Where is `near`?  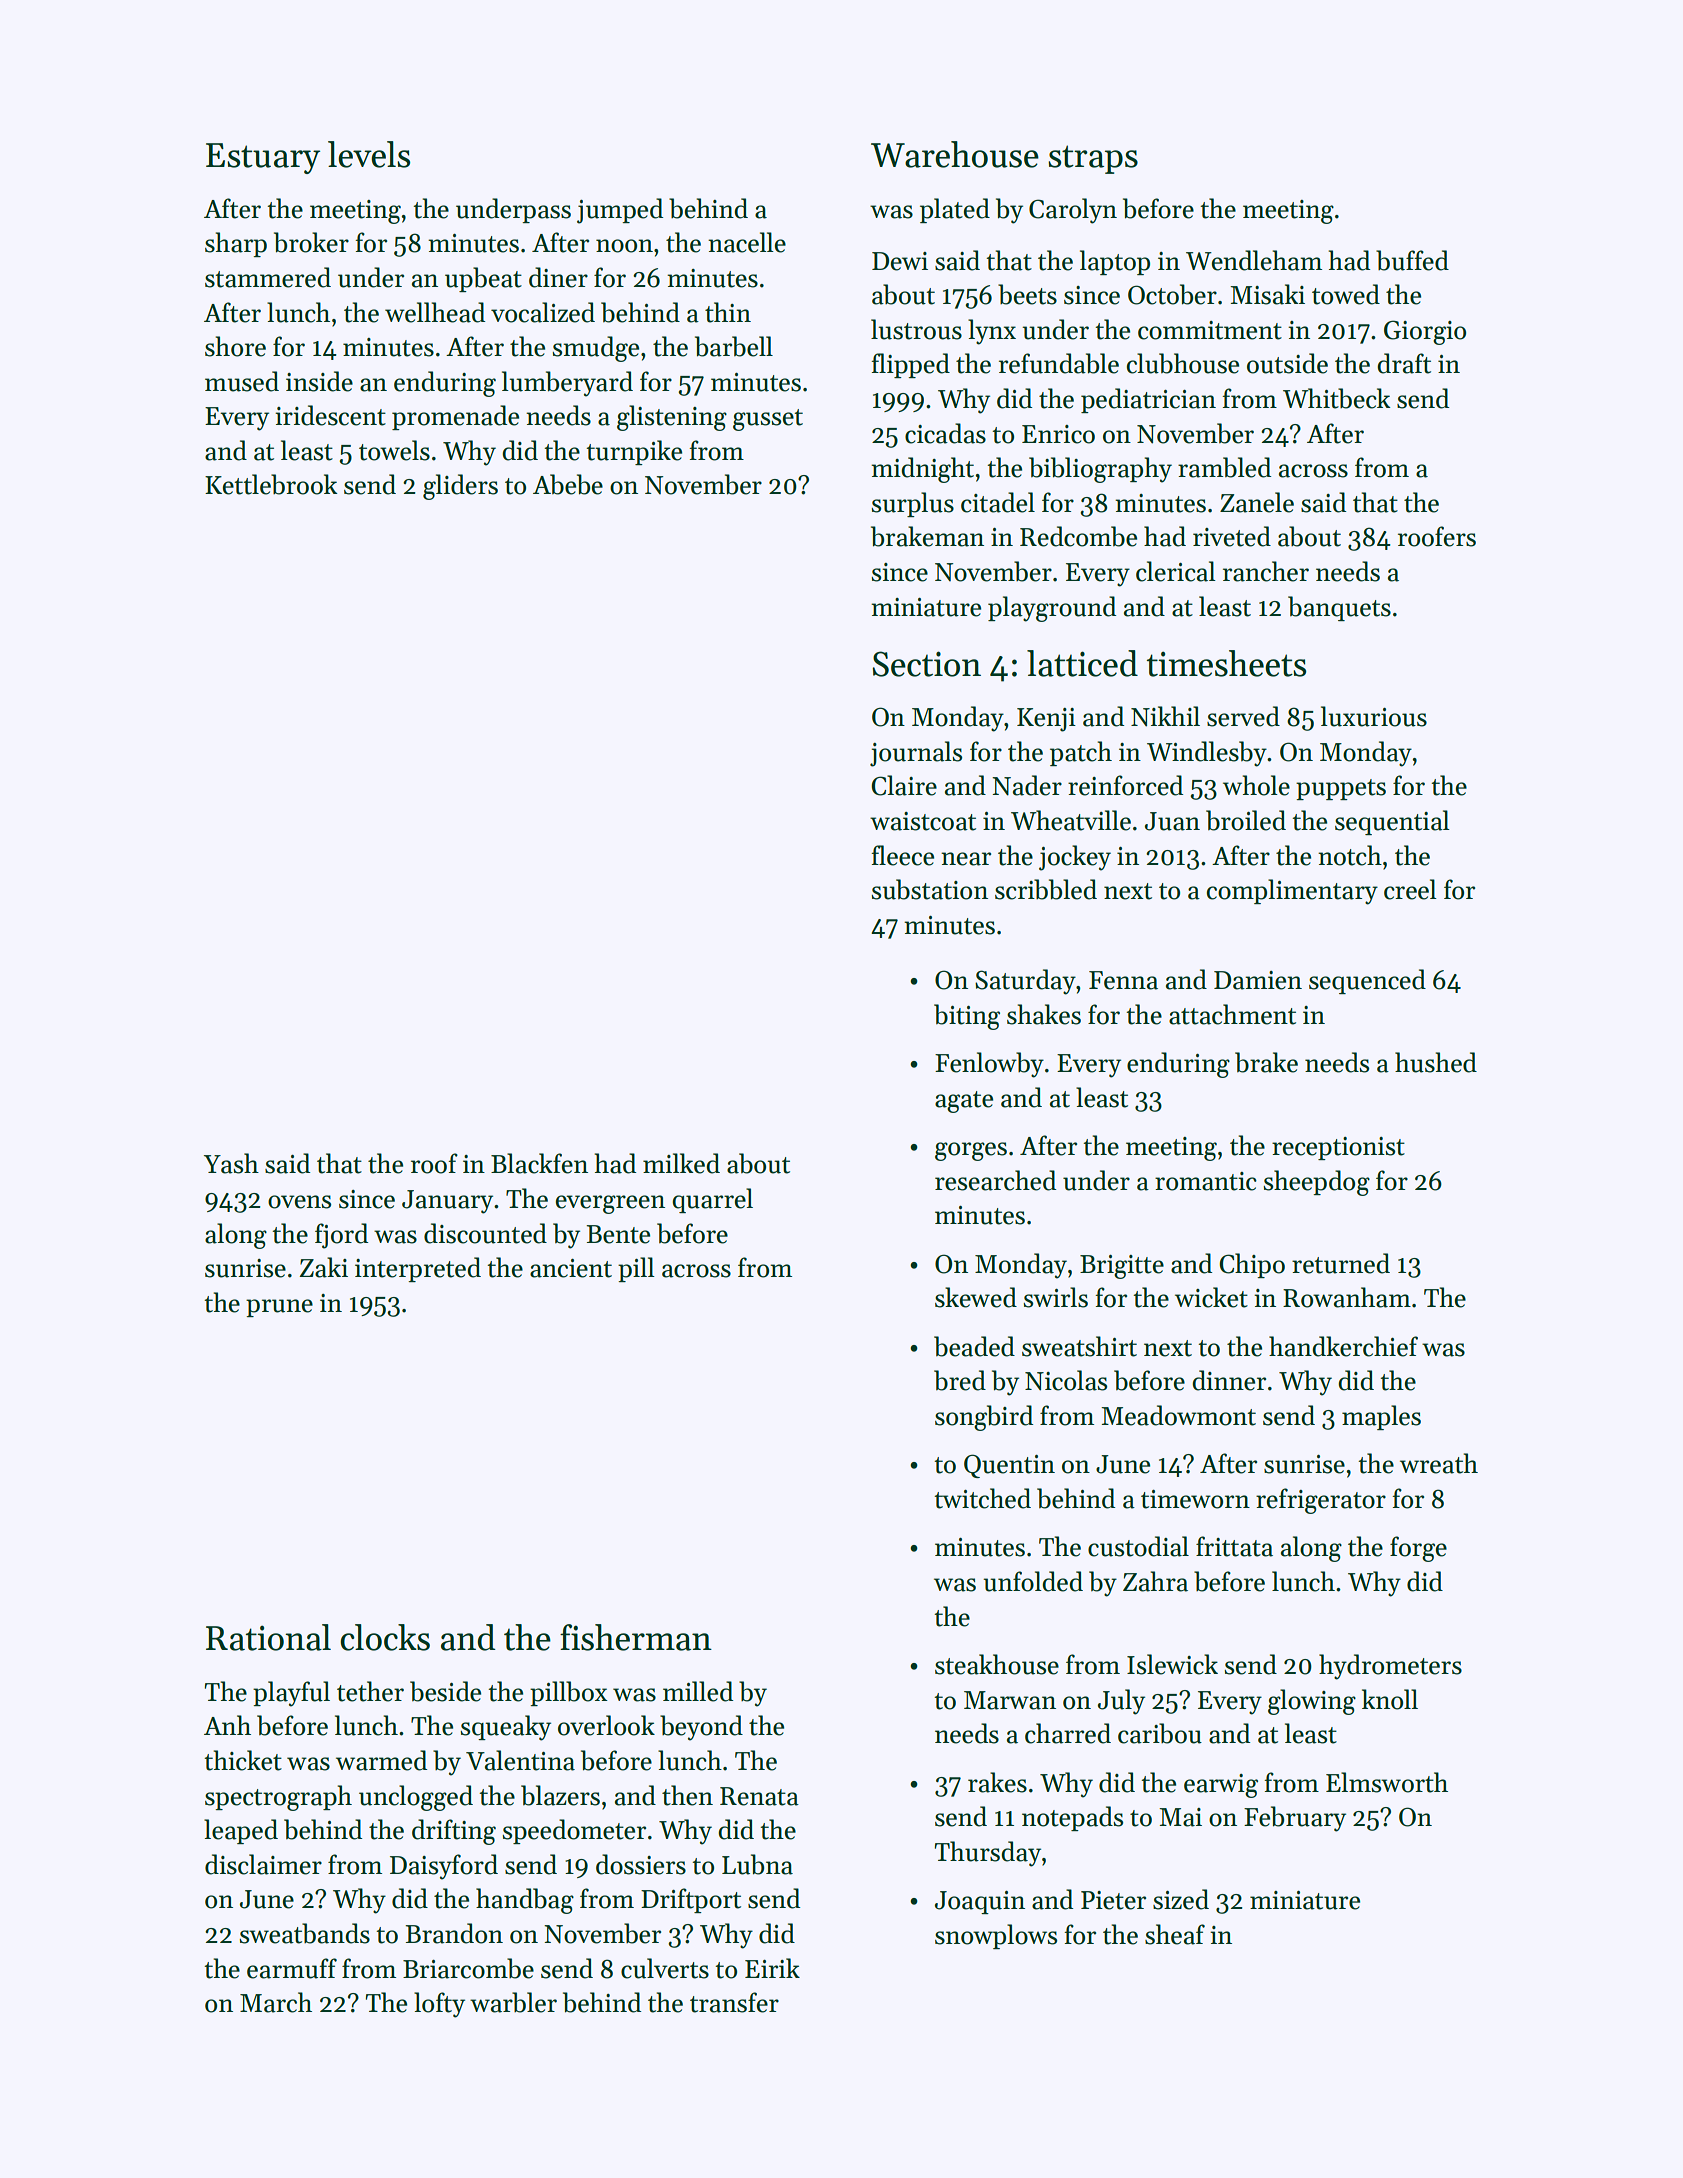 near is located at coordinates (966, 859).
